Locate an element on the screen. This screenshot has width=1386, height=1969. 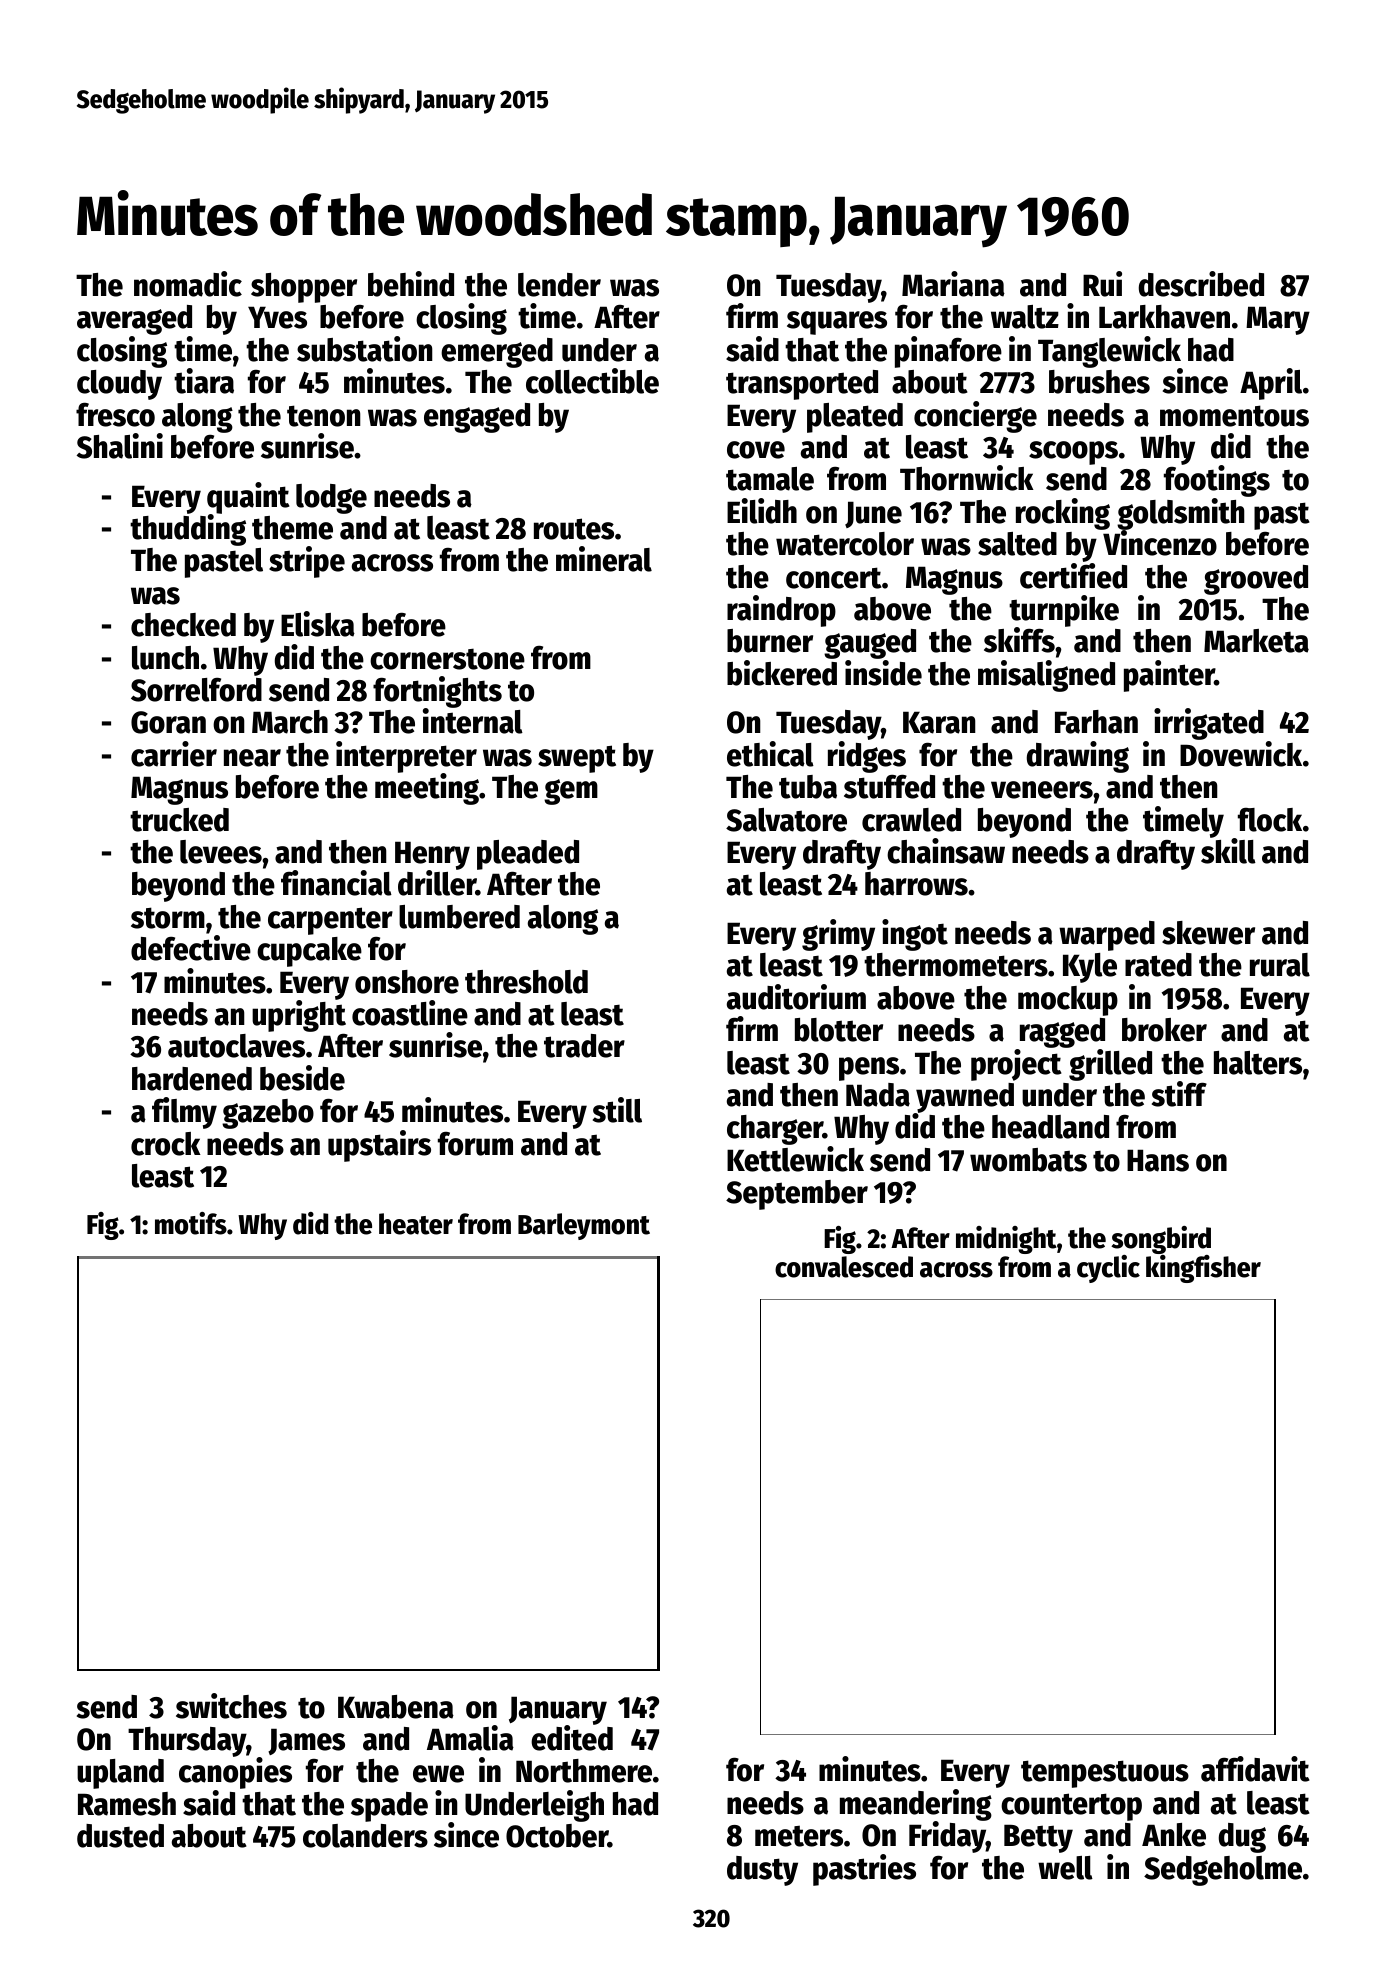
gazebo is located at coordinates (268, 1114).
